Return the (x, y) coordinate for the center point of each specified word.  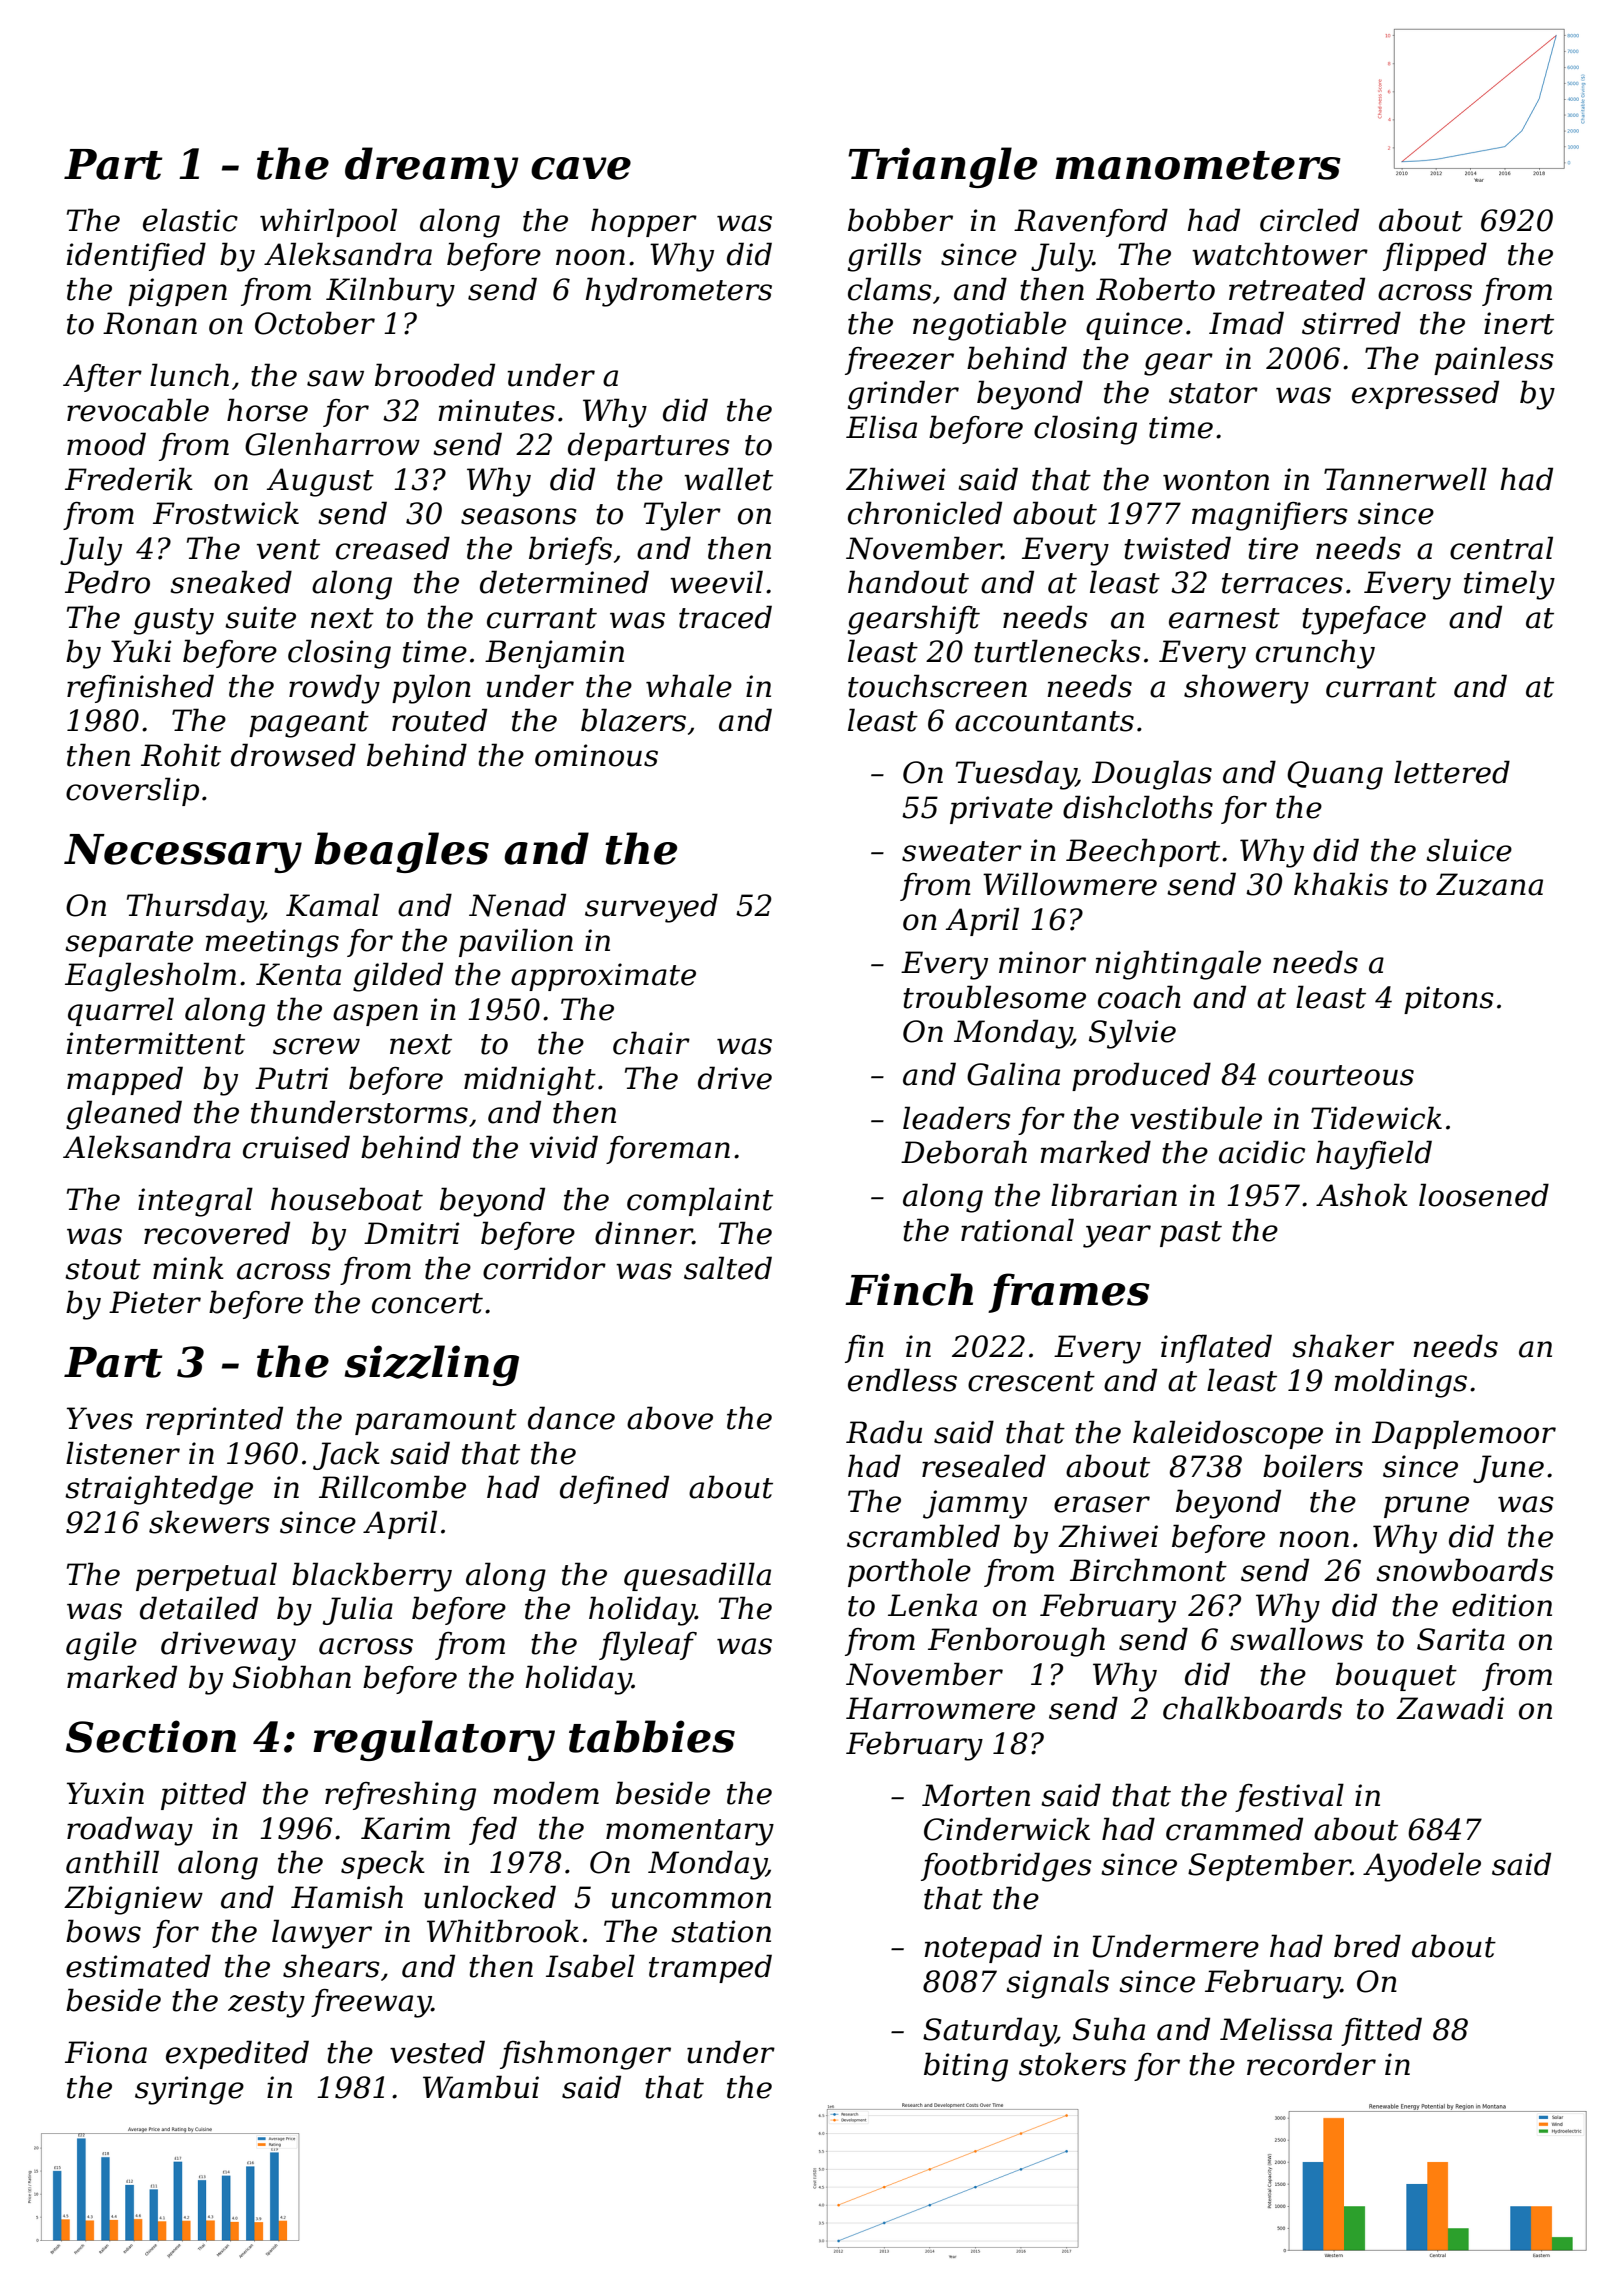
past (1191, 1234)
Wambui (481, 2087)
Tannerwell (1405, 479)
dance (571, 1418)
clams (890, 289)
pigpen (177, 292)
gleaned (124, 1115)
